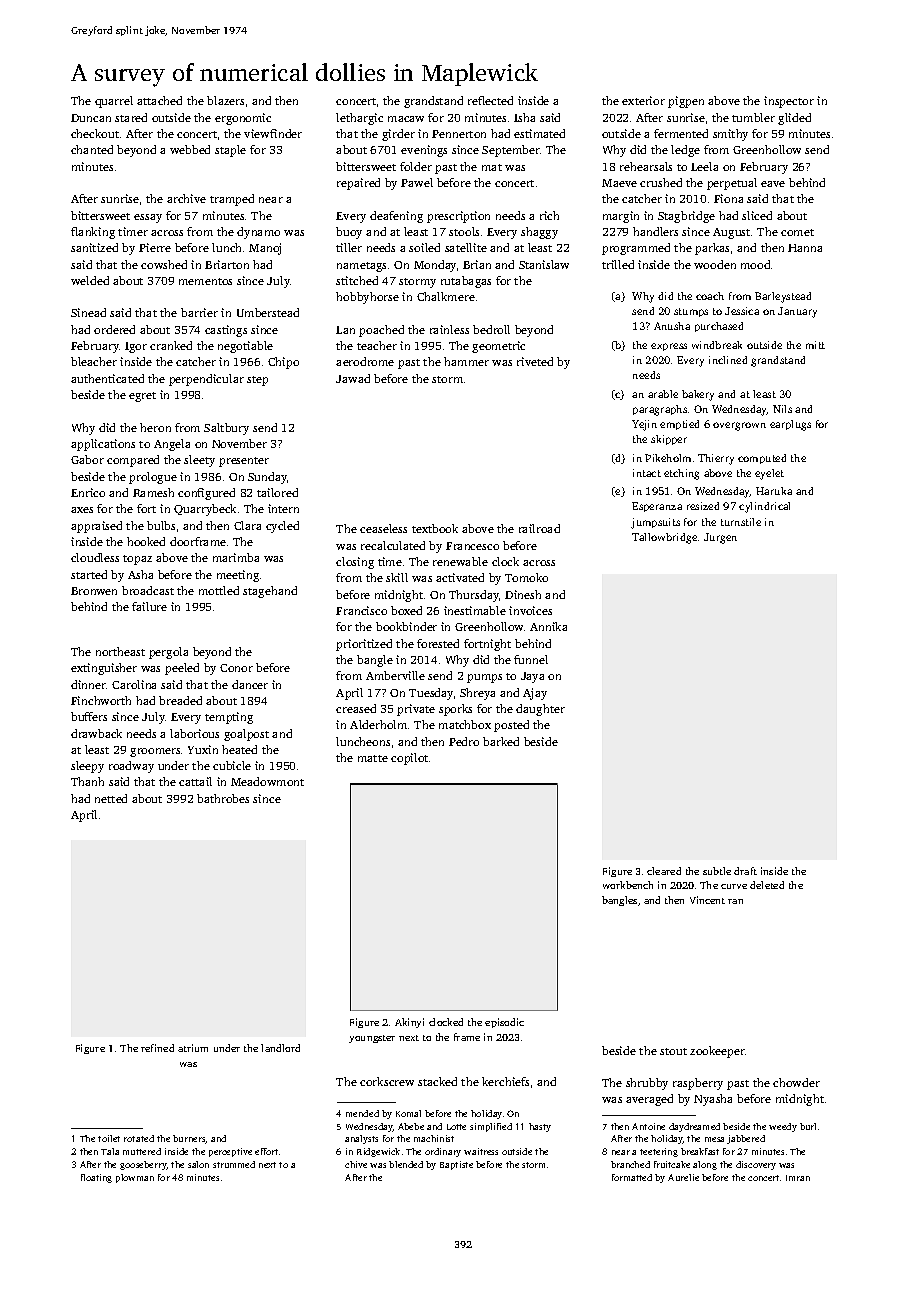 The width and height of the screenshot is (908, 1316). What do you see at coordinates (540, 710) in the screenshot?
I see `daughter` at bounding box center [540, 710].
